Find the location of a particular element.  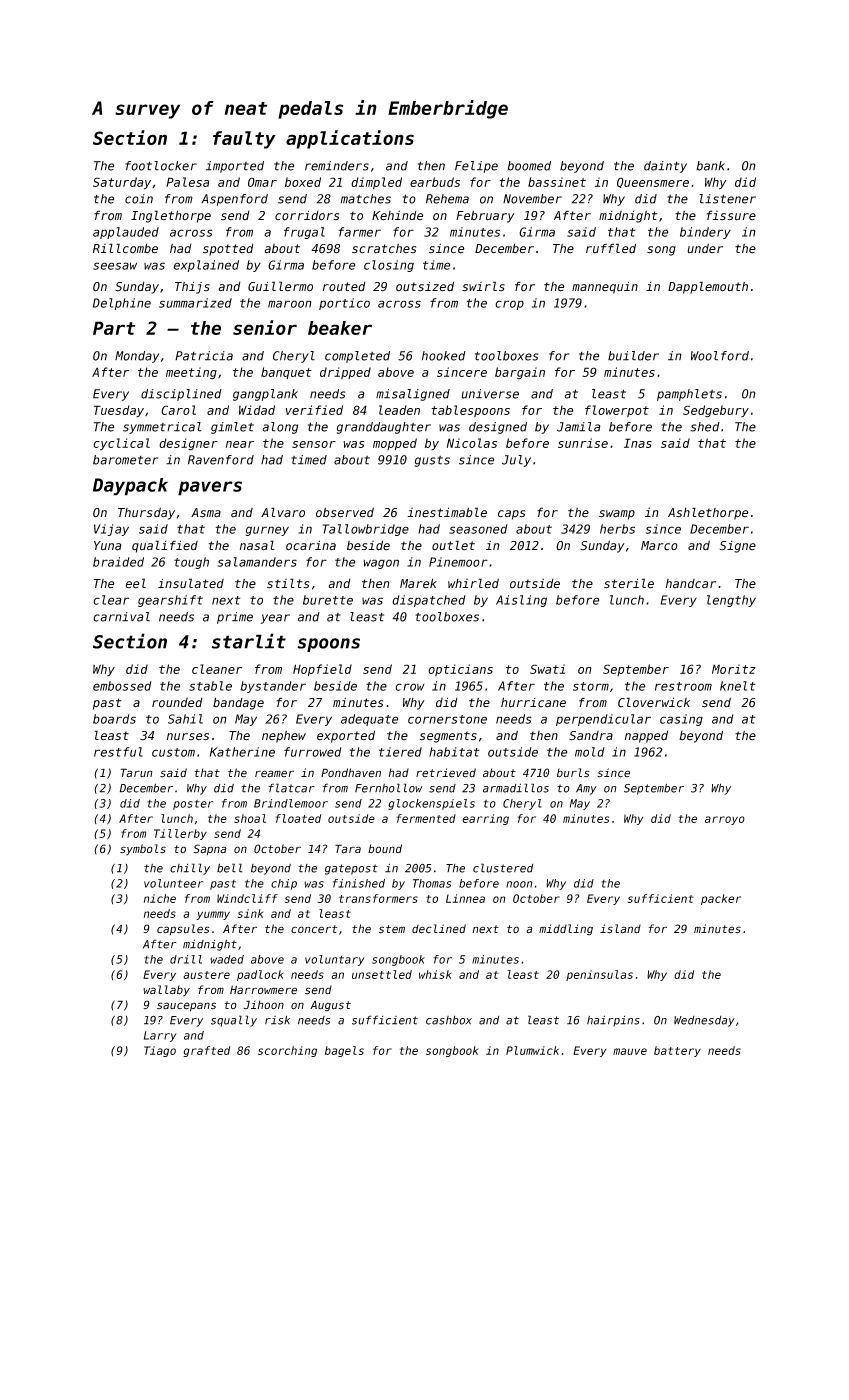

Tiago is located at coordinates (160, 1051).
